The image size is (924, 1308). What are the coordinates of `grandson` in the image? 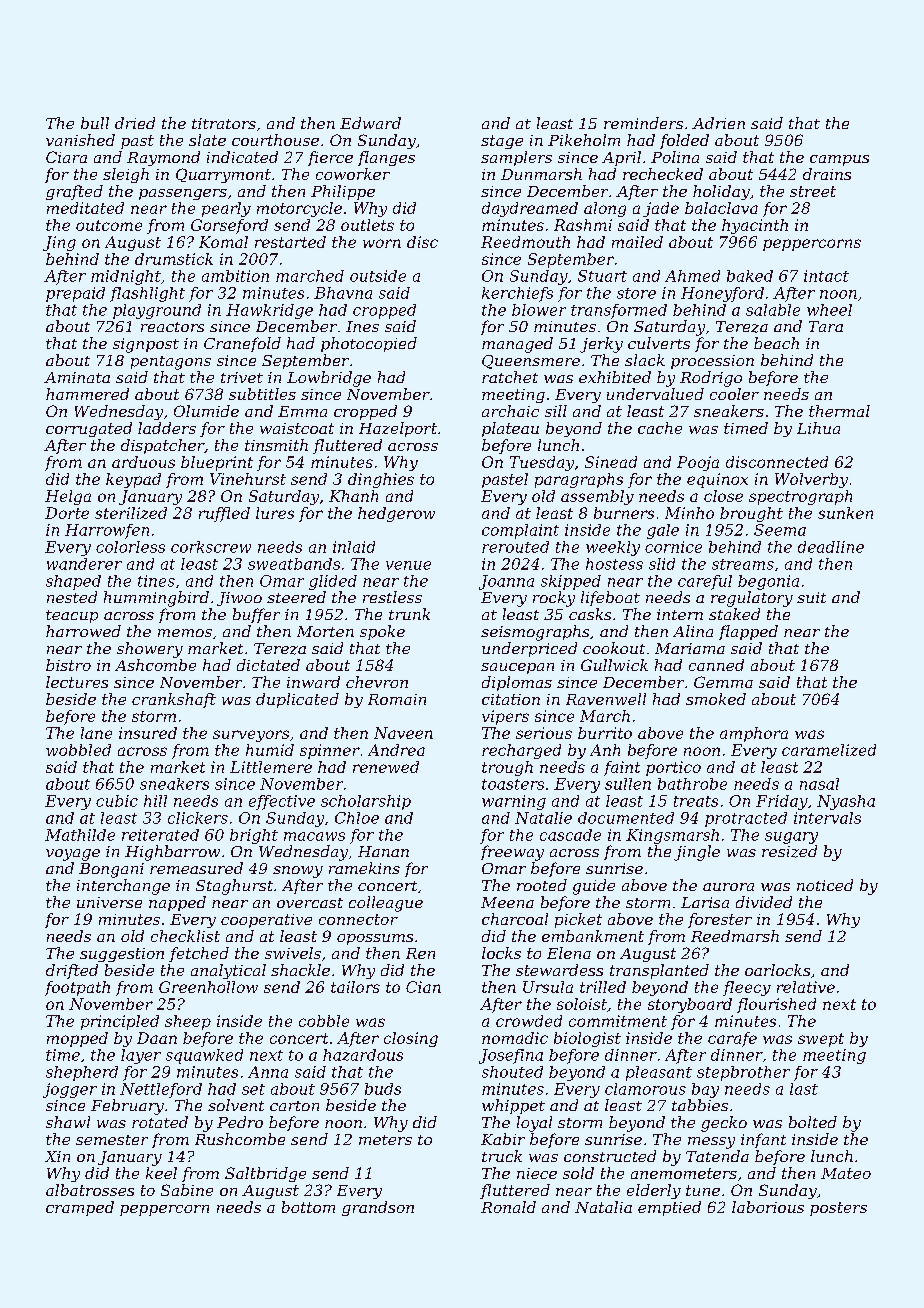 It's located at (378, 1208).
